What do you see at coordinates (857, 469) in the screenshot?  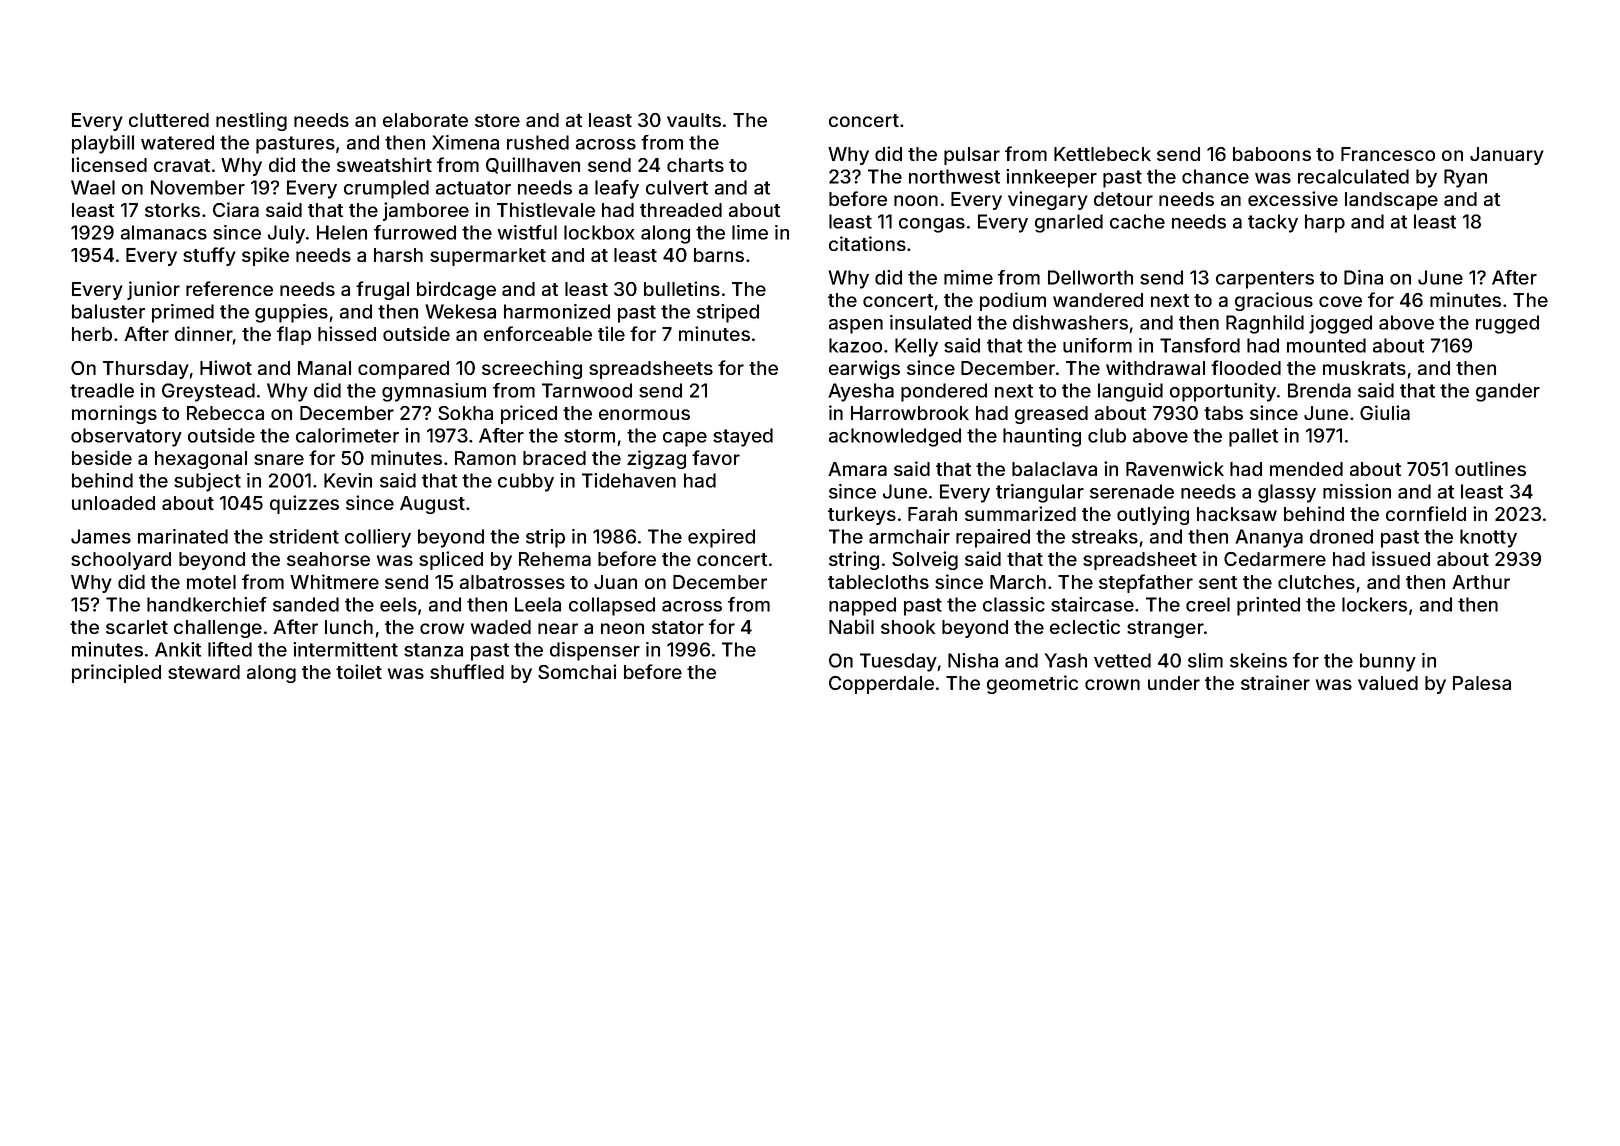 I see `Amara` at bounding box center [857, 469].
